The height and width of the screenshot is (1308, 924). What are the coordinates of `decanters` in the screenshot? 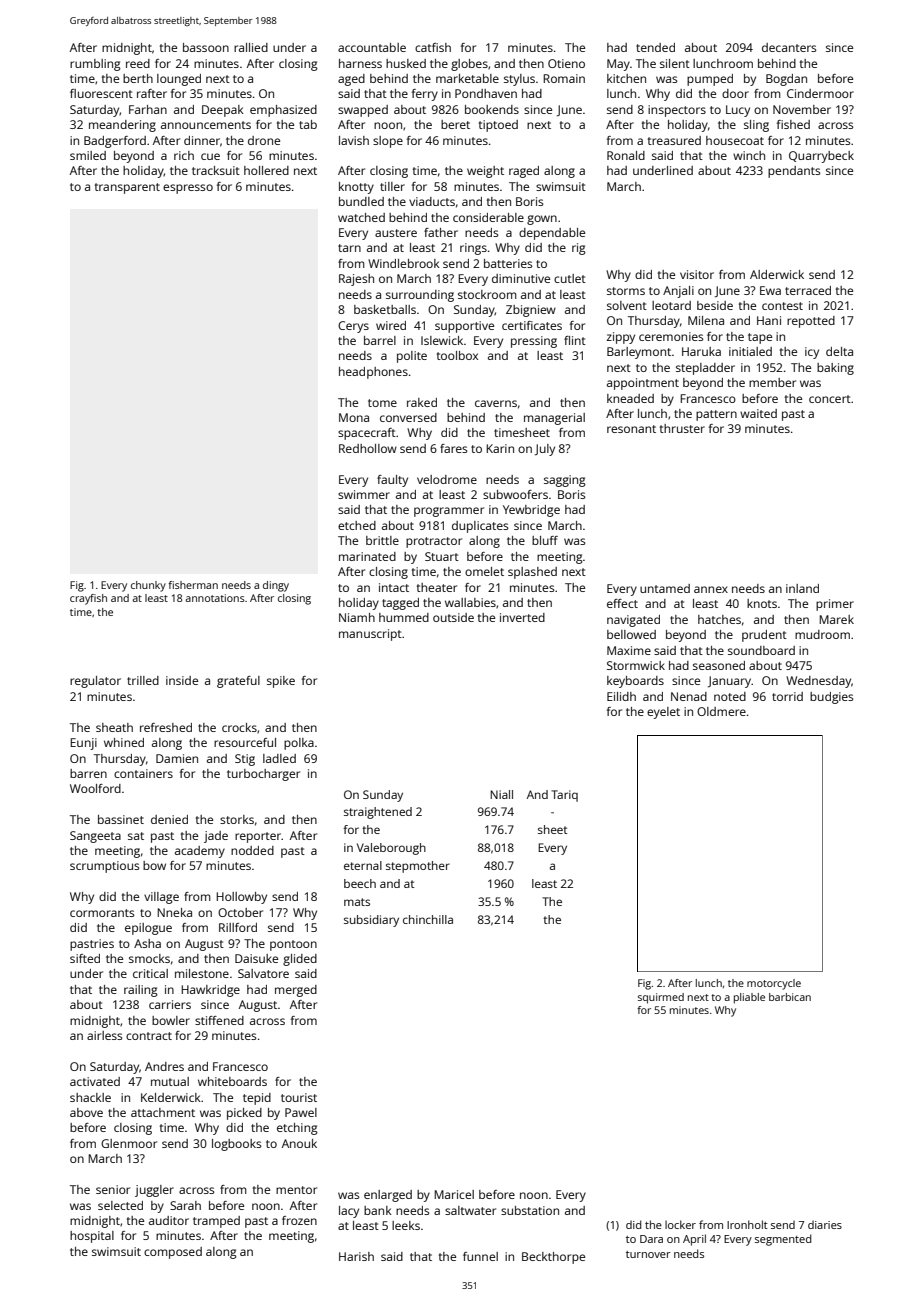 It's located at (789, 47).
